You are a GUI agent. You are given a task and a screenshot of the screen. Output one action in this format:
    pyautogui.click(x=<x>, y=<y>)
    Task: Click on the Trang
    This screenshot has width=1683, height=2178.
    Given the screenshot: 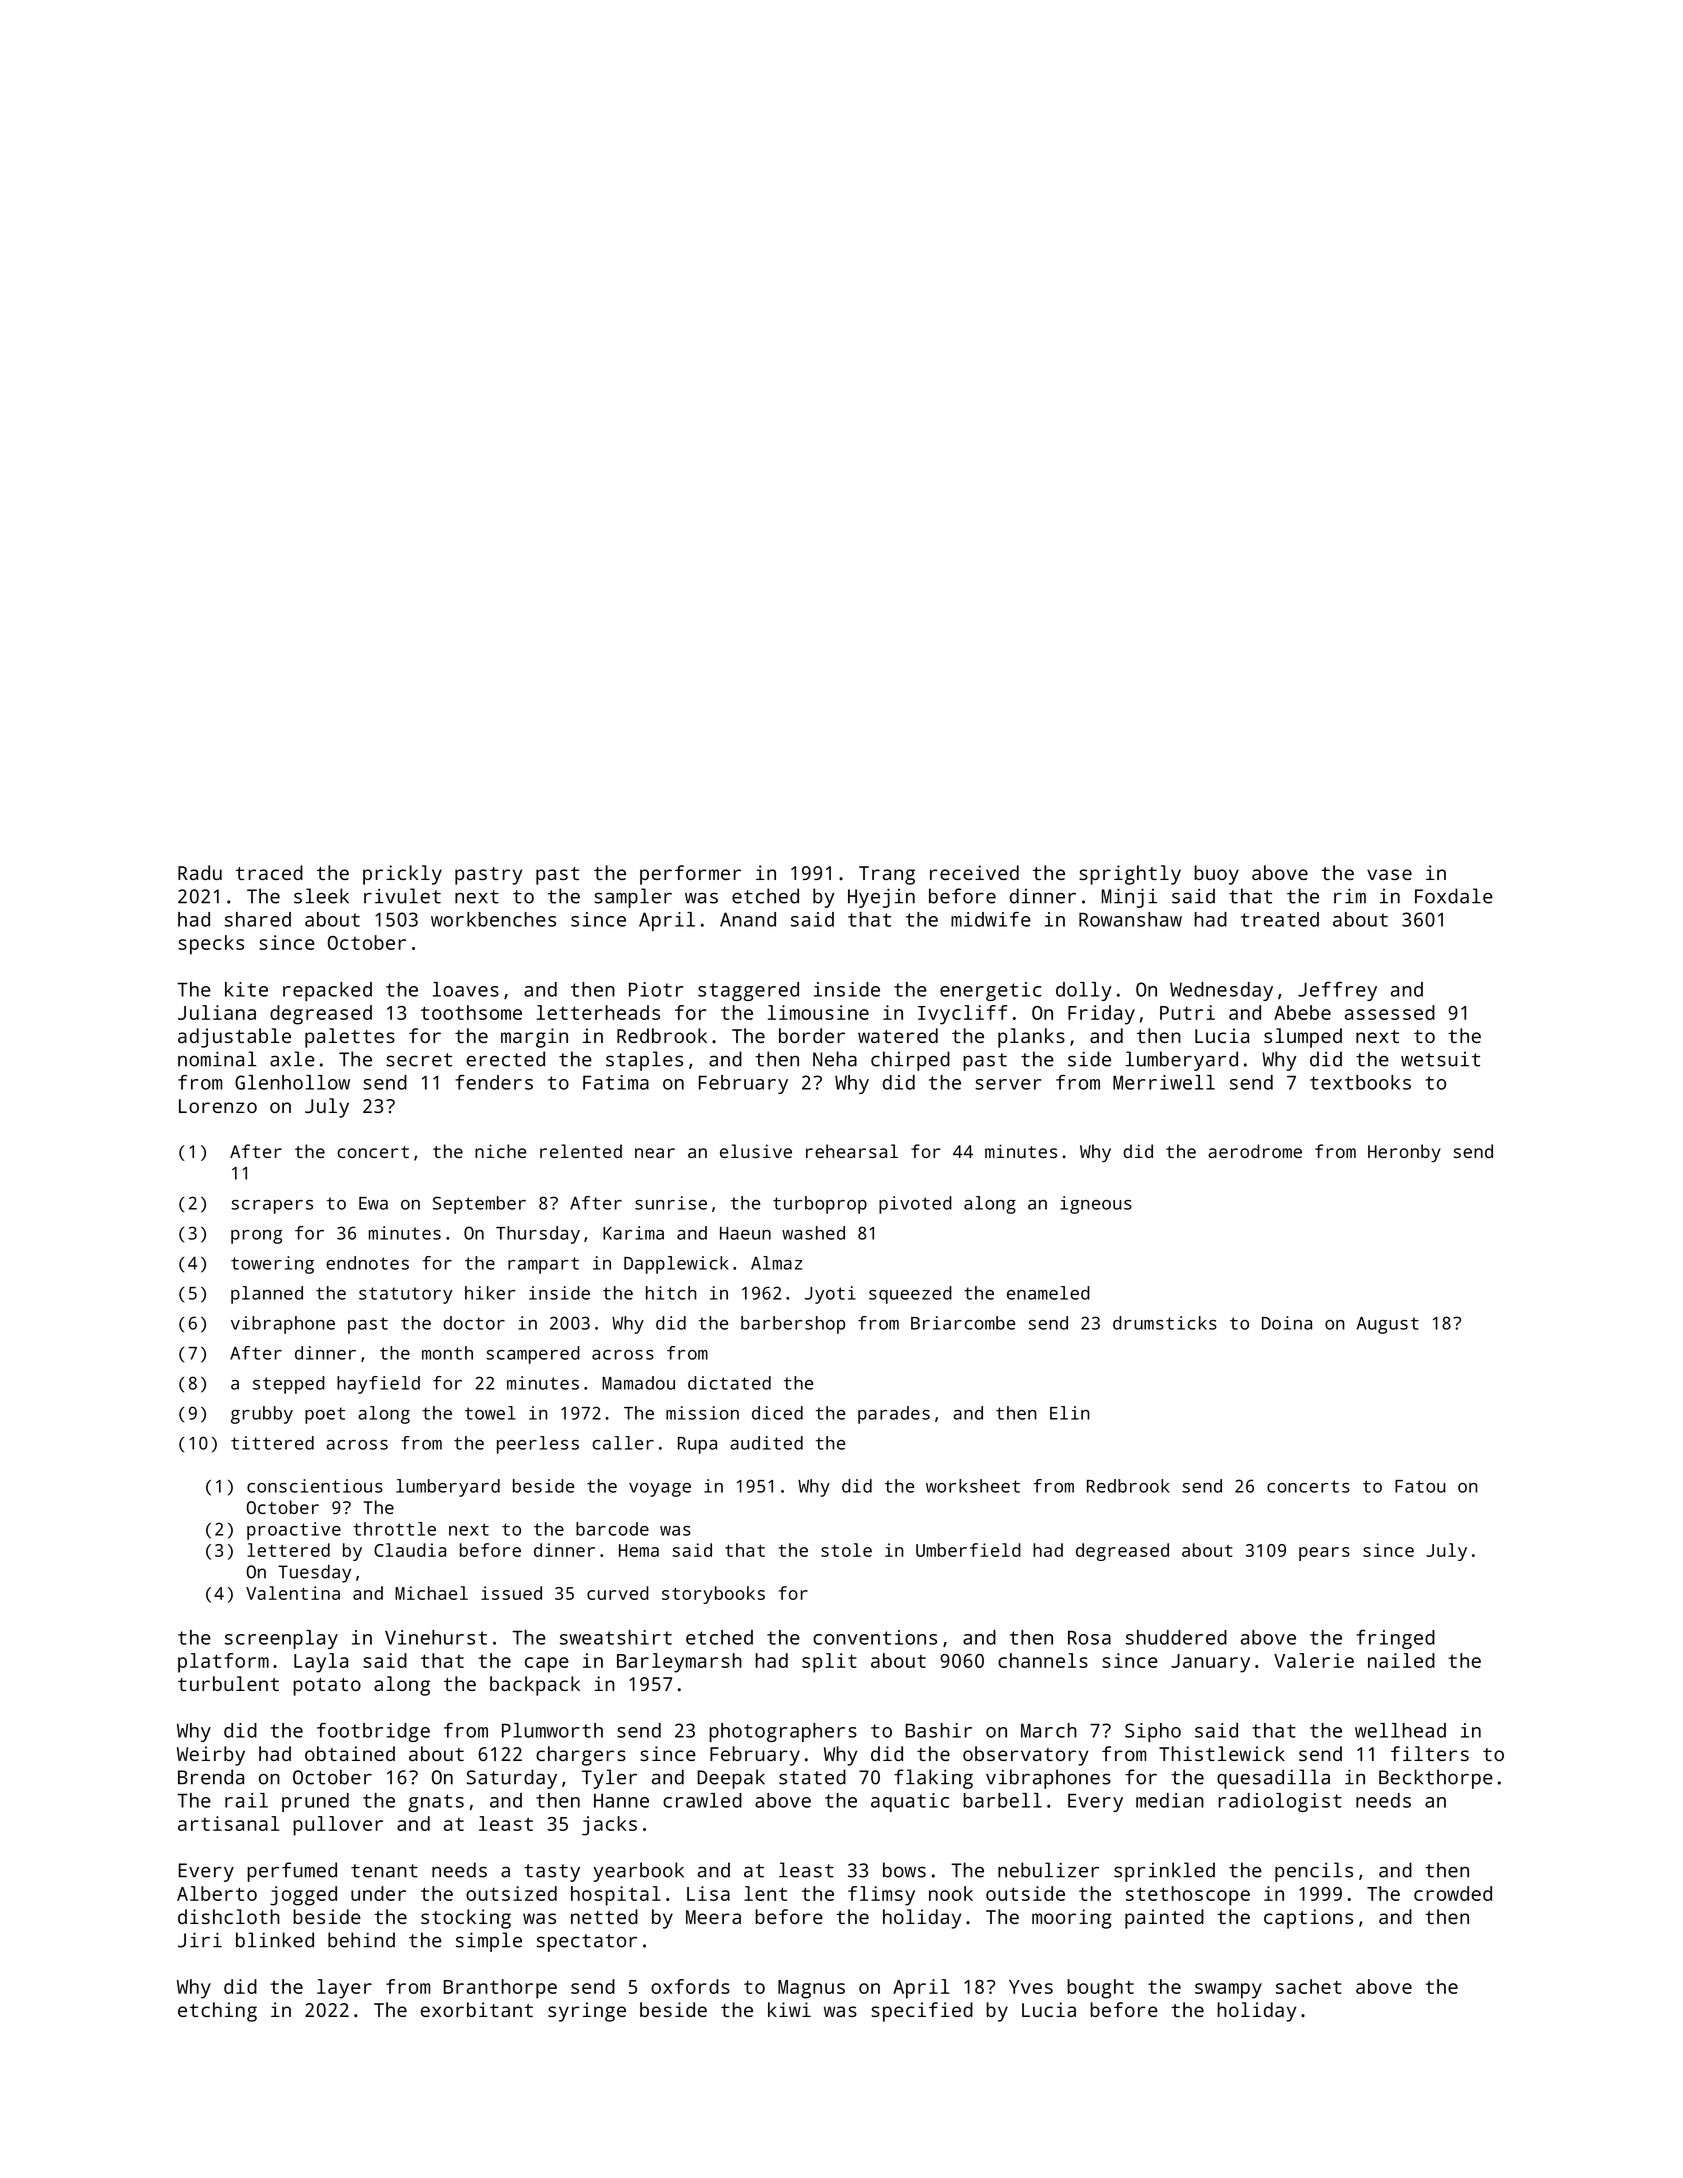 What is the action you would take?
    pyautogui.click(x=887, y=875)
